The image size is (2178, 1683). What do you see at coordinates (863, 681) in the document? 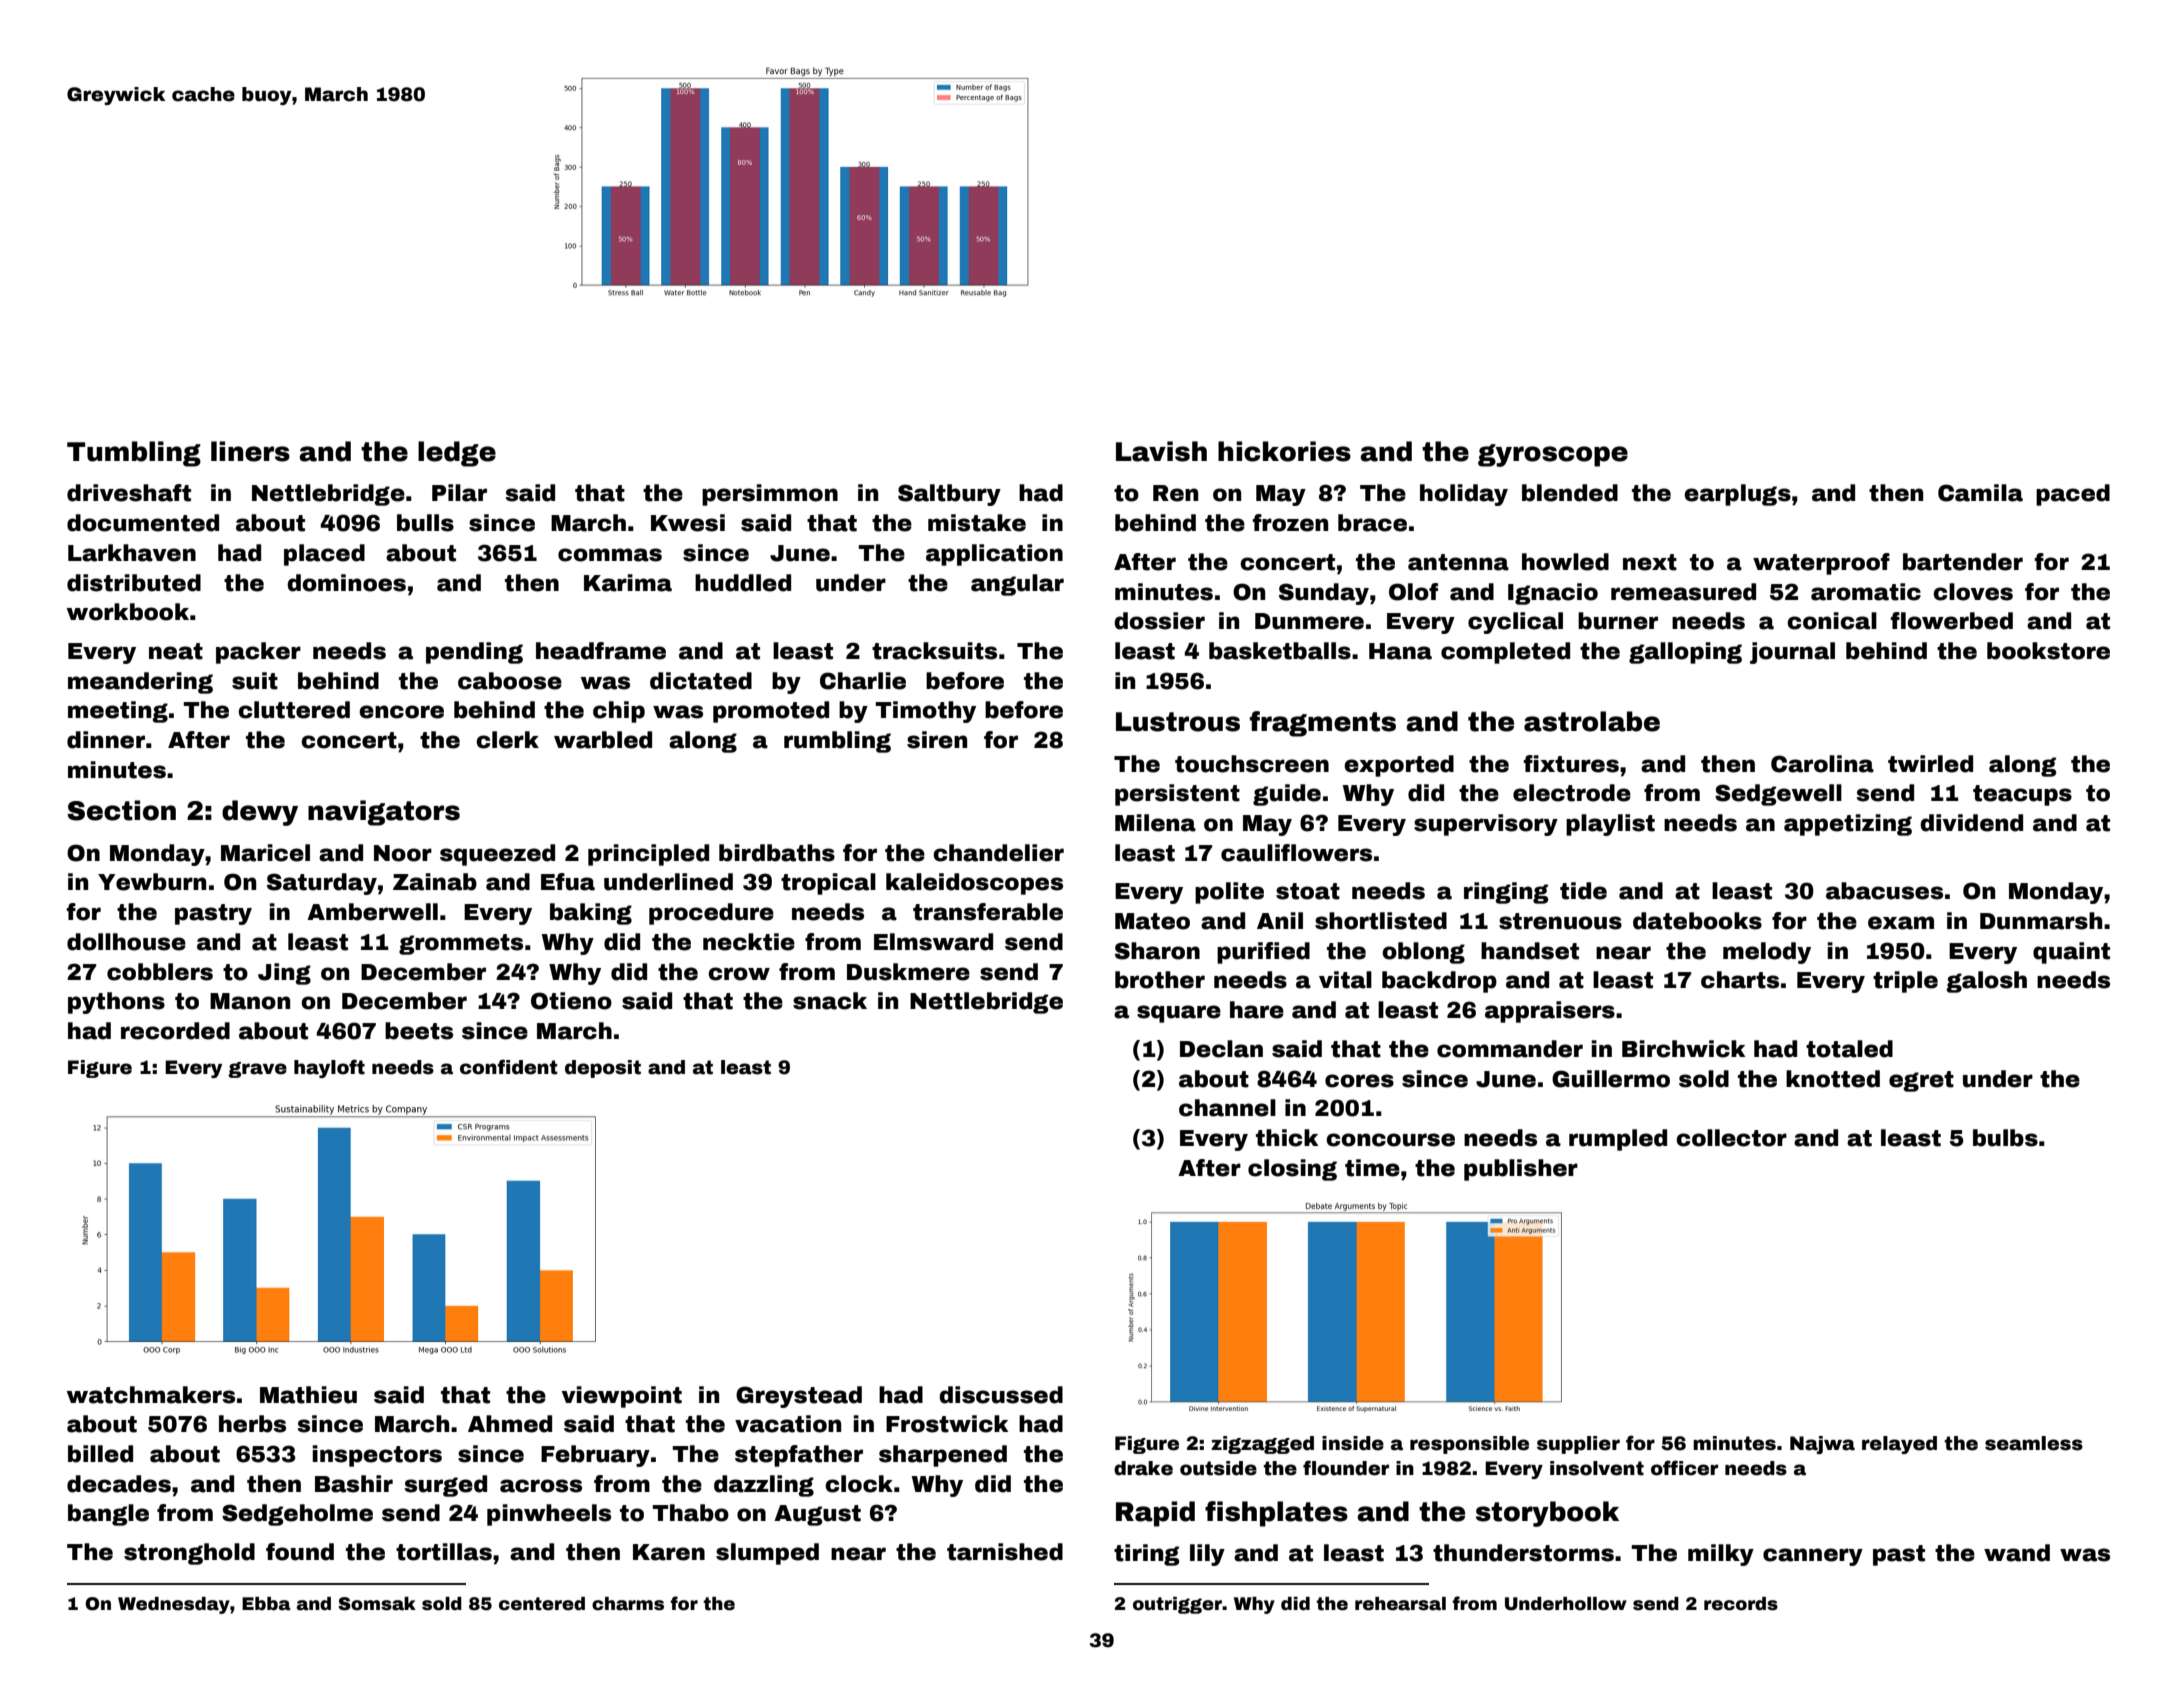
I see `Charlie` at bounding box center [863, 681].
